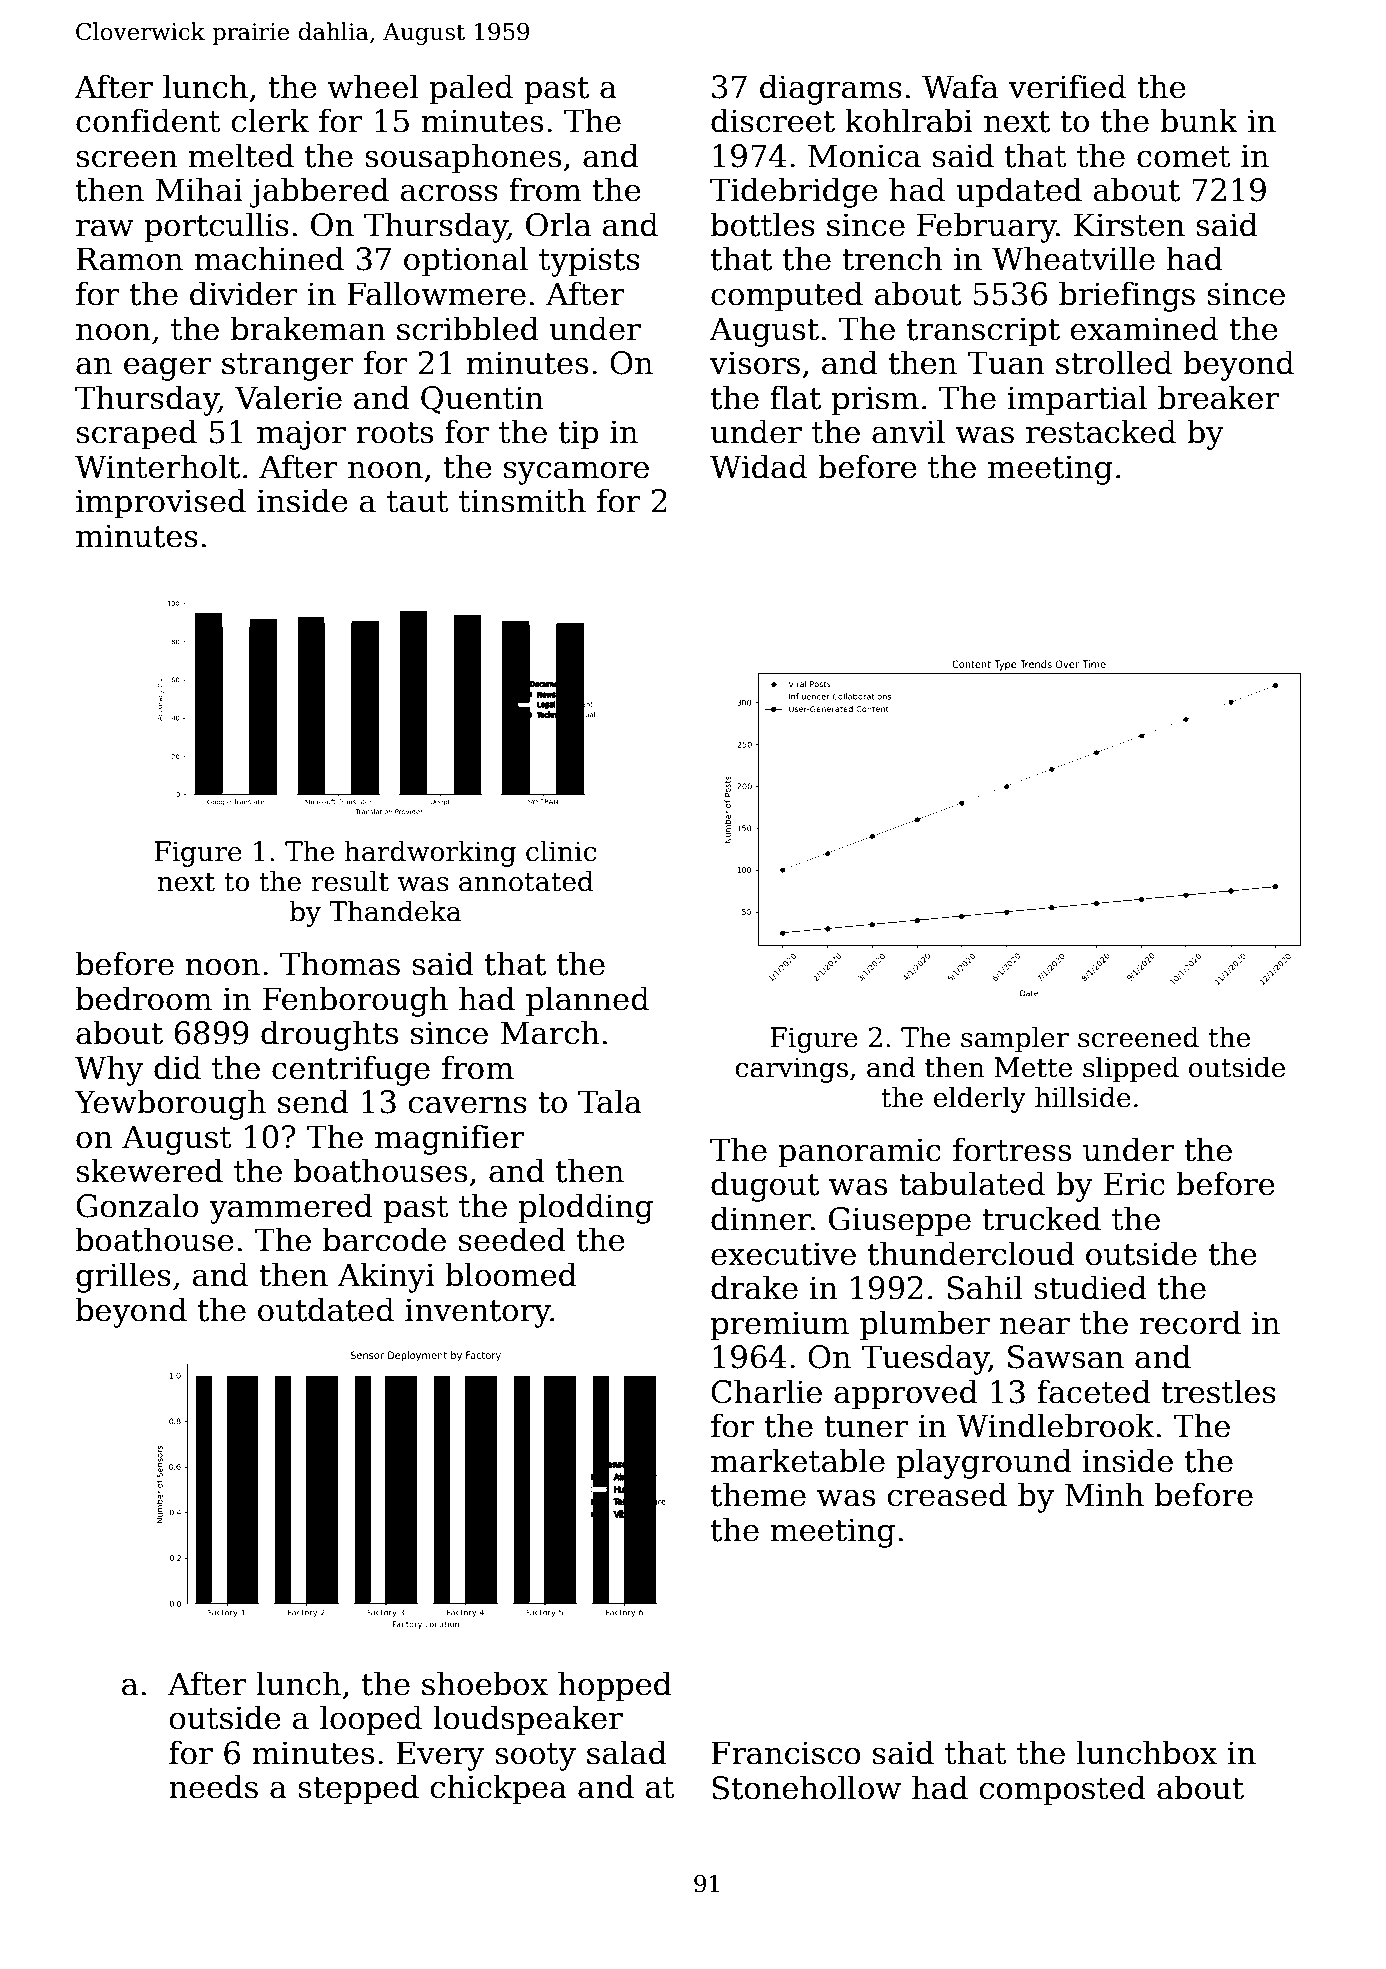 Image resolution: width=1386 pixels, height=1969 pixels. What do you see at coordinates (806, 1787) in the image?
I see `Stonehollow` at bounding box center [806, 1787].
